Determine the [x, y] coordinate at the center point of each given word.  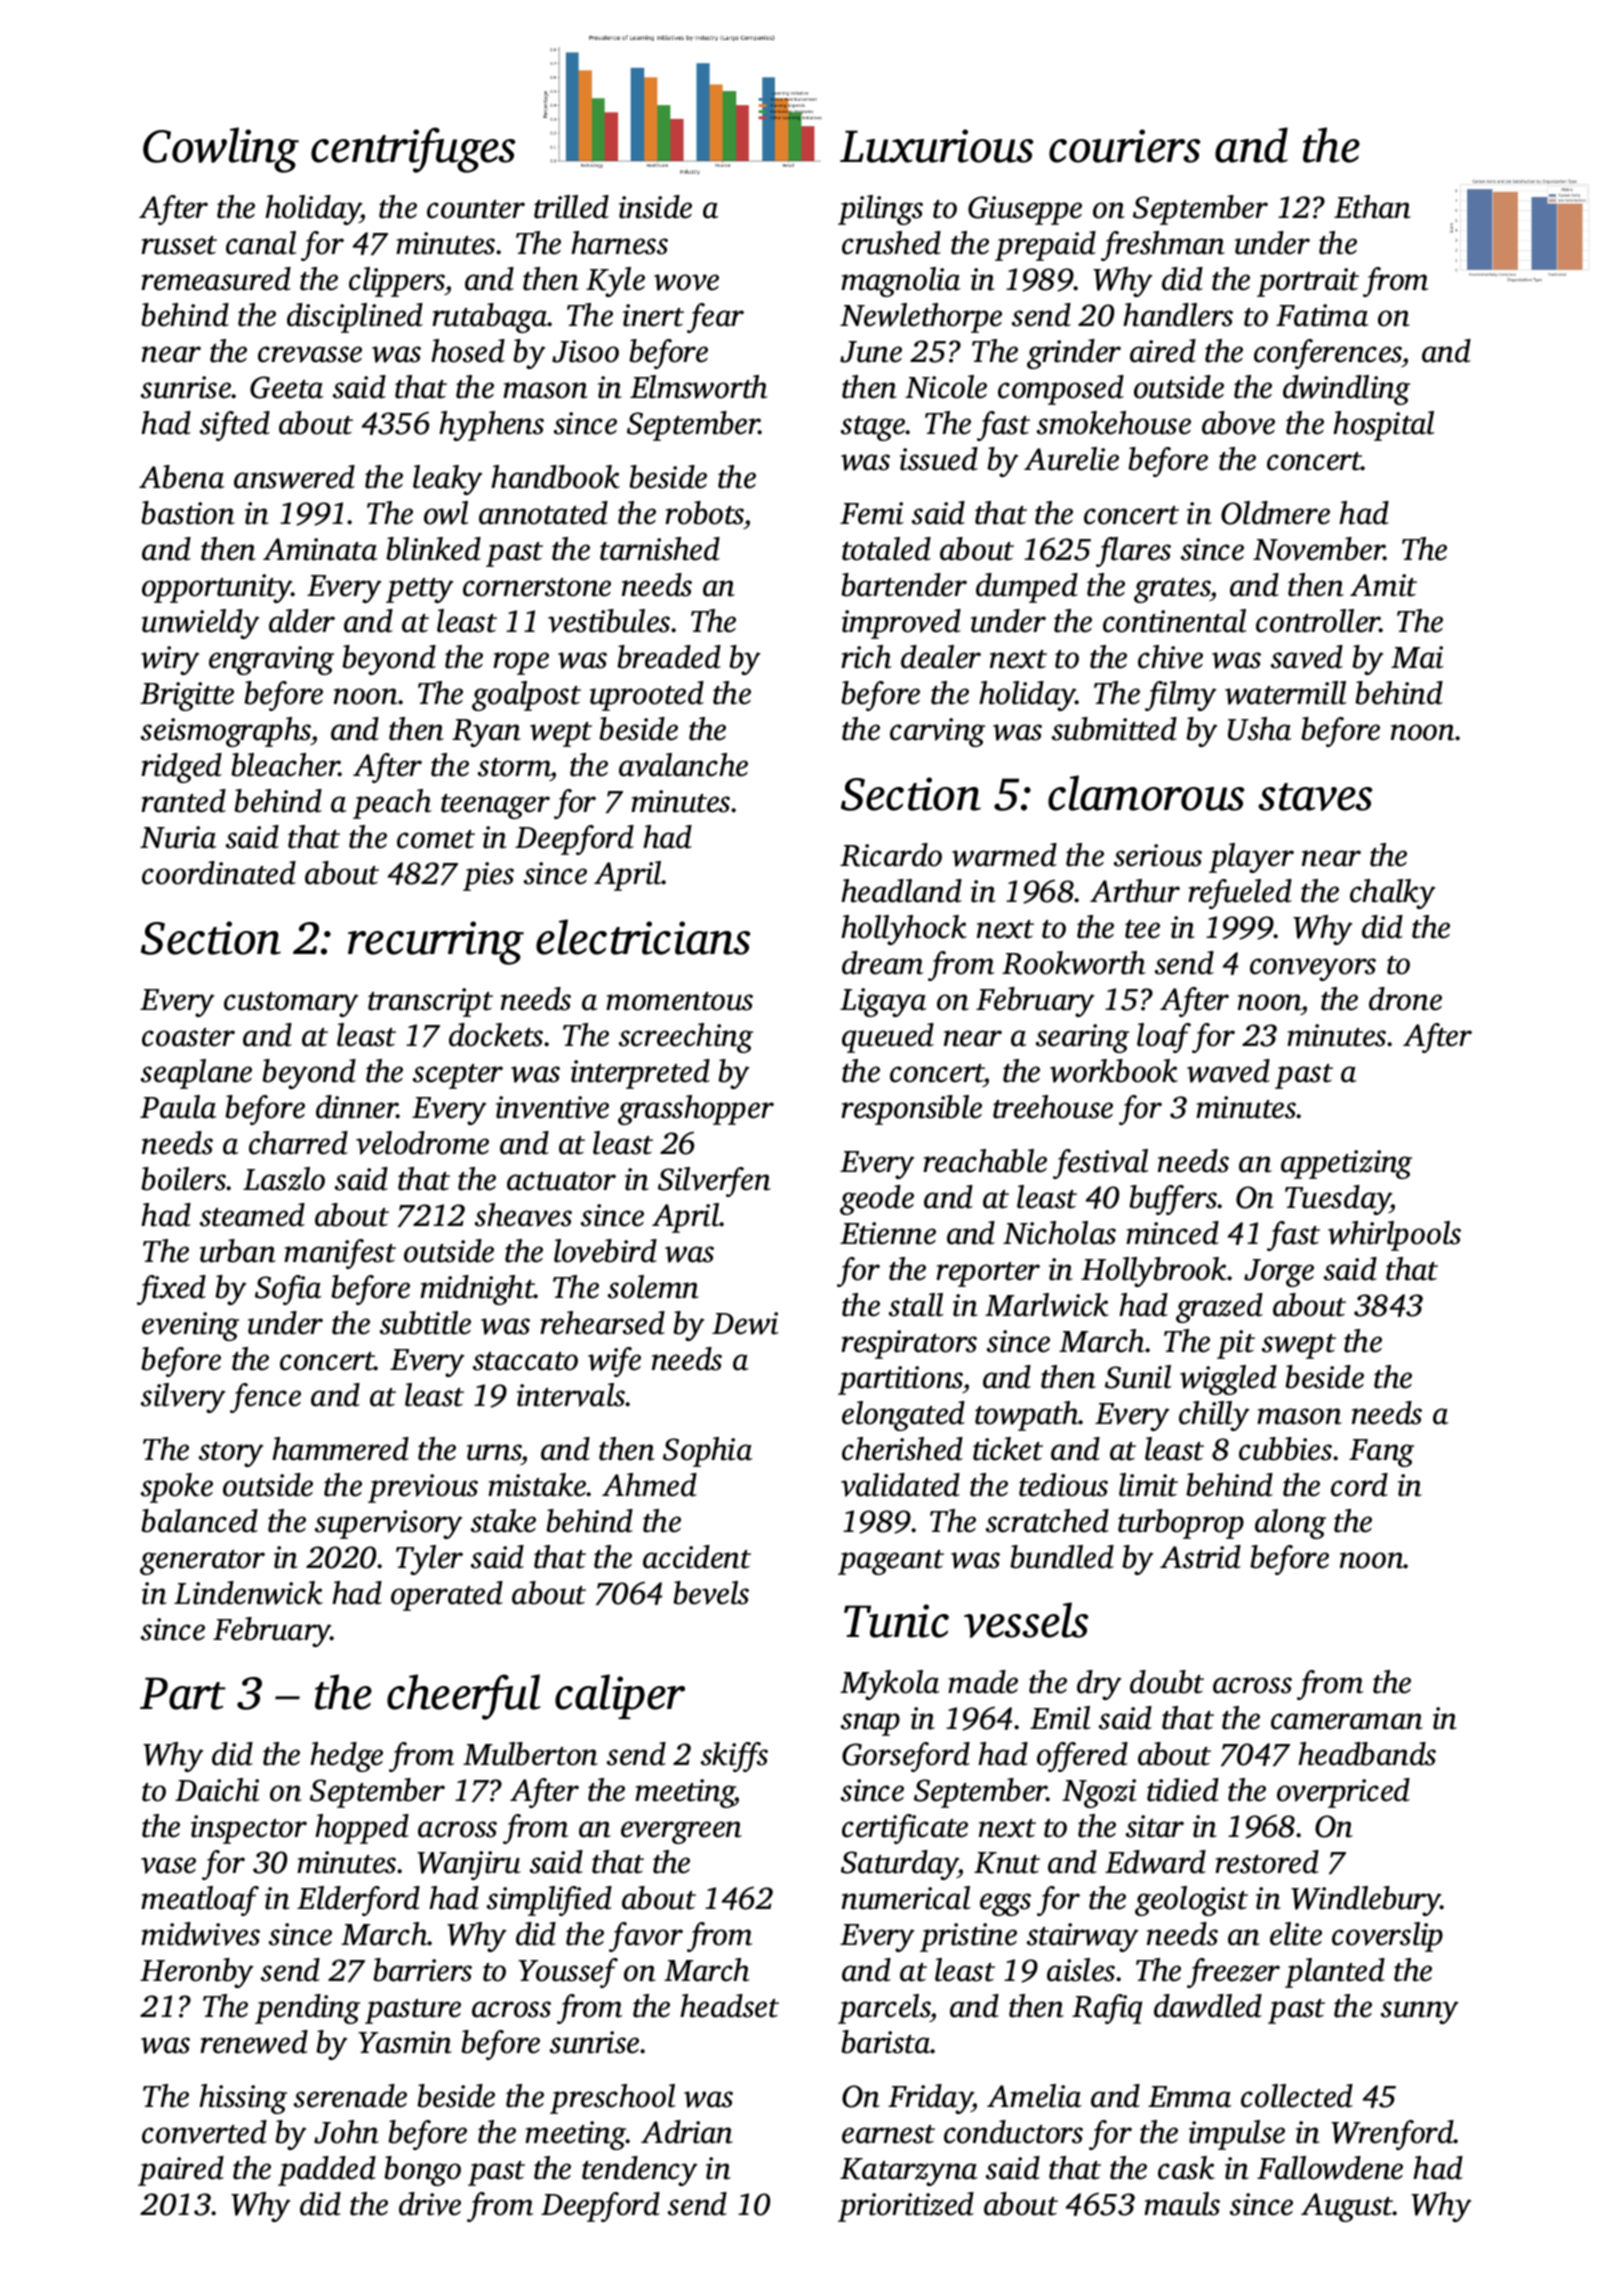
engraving [271, 660]
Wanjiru [469, 1865]
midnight [477, 1290]
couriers [1124, 146]
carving [937, 732]
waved [1228, 1071]
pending [307, 2009]
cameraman [1347, 1721]
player [1251, 858]
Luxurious [936, 146]
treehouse [1053, 1107]
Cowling [221, 150]
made [983, 1682]
